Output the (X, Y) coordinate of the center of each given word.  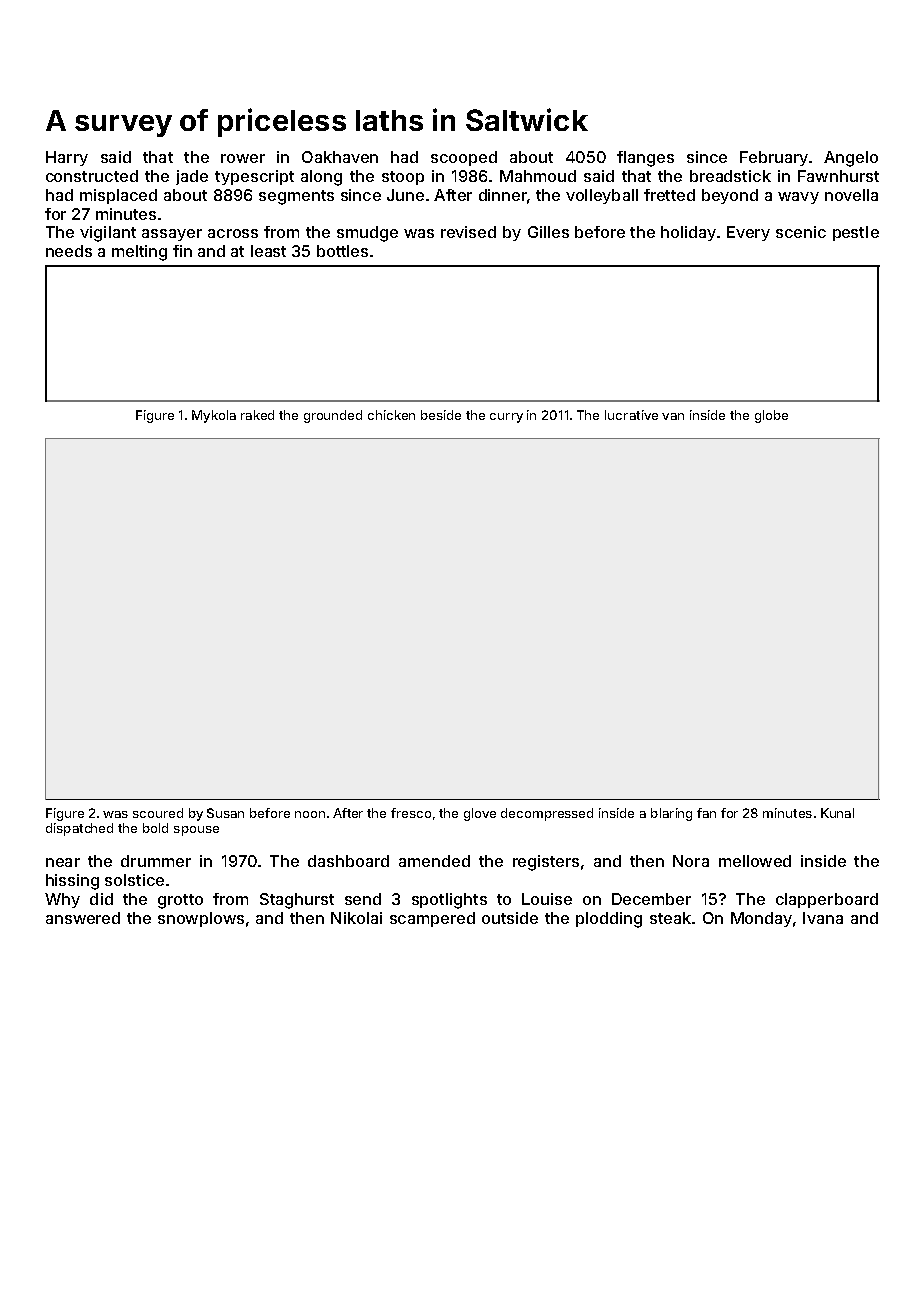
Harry (67, 158)
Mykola (214, 416)
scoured (158, 813)
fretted (669, 195)
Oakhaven (340, 157)
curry (506, 418)
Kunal (837, 813)
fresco (411, 813)
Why (62, 900)
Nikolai (356, 918)
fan (706, 813)
